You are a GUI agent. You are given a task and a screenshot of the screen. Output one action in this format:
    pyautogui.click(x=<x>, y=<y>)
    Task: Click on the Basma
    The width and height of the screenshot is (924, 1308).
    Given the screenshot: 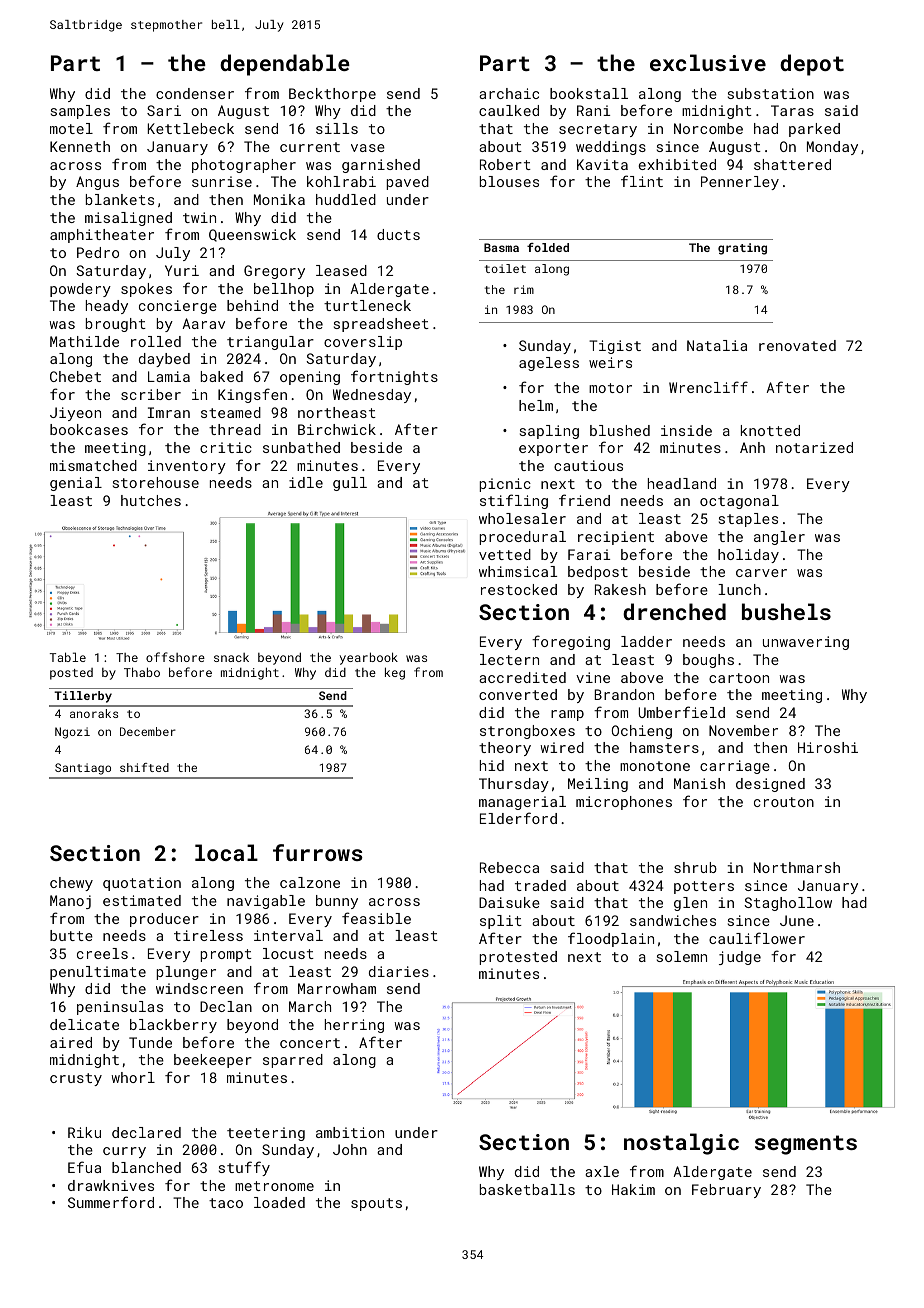 What is the action you would take?
    pyautogui.click(x=501, y=247)
